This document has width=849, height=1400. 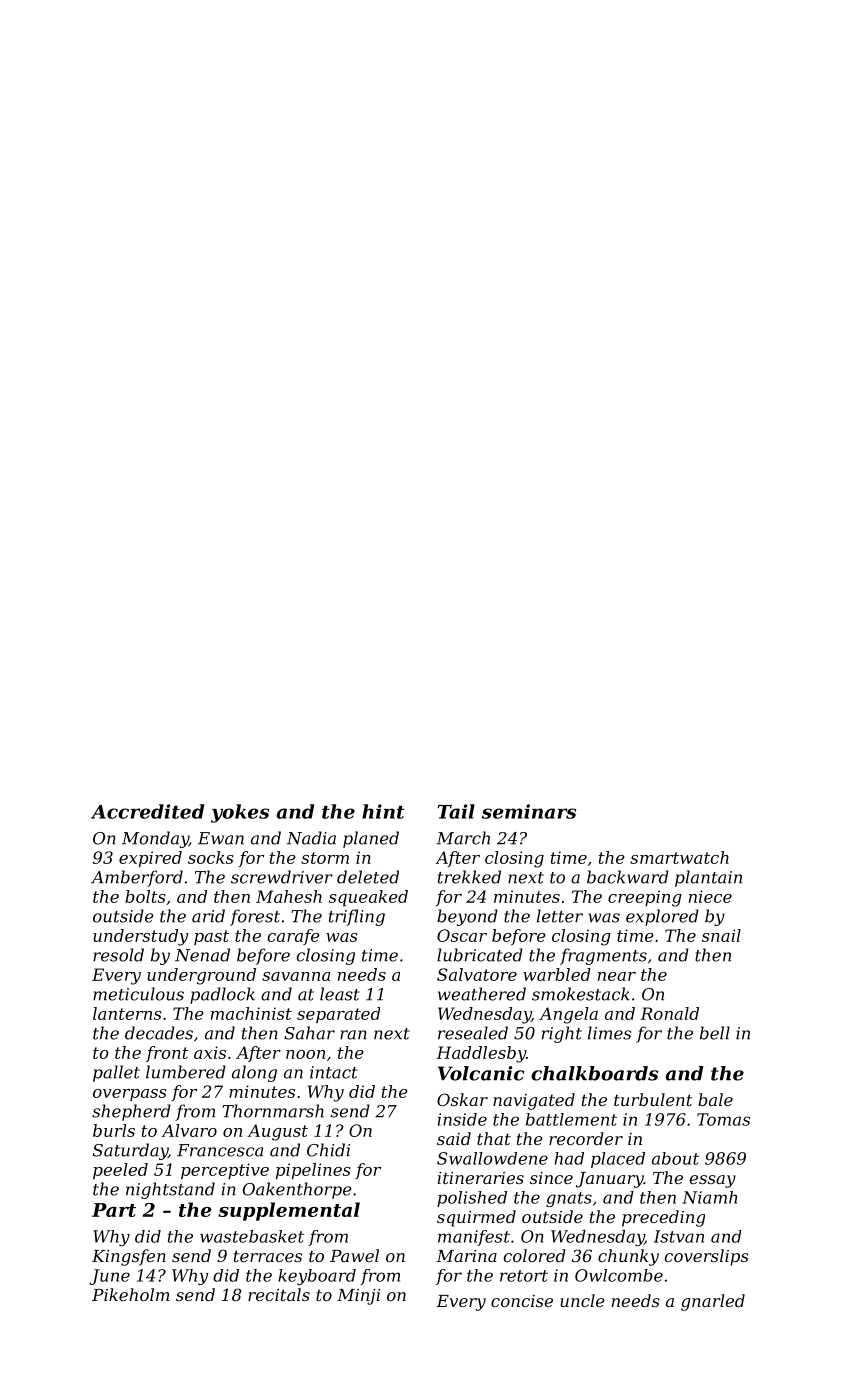 I want to click on chalkboards, so click(x=594, y=1073).
